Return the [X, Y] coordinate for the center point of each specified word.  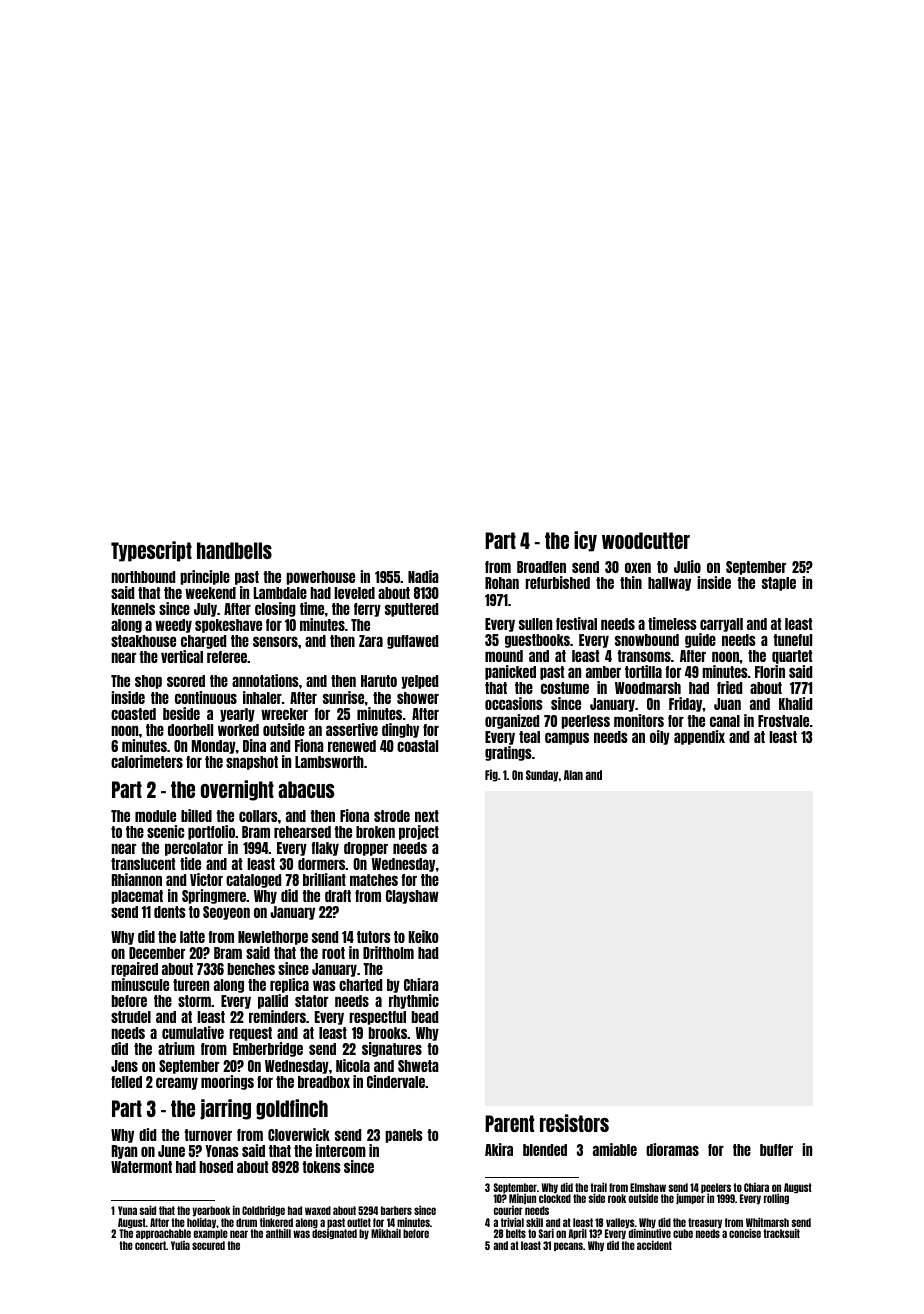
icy [585, 541]
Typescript [151, 551]
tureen [191, 985]
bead [425, 1017]
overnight [237, 790]
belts [516, 1233]
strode [392, 816]
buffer [776, 1150]
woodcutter [646, 540]
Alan [573, 775]
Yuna [127, 1210]
